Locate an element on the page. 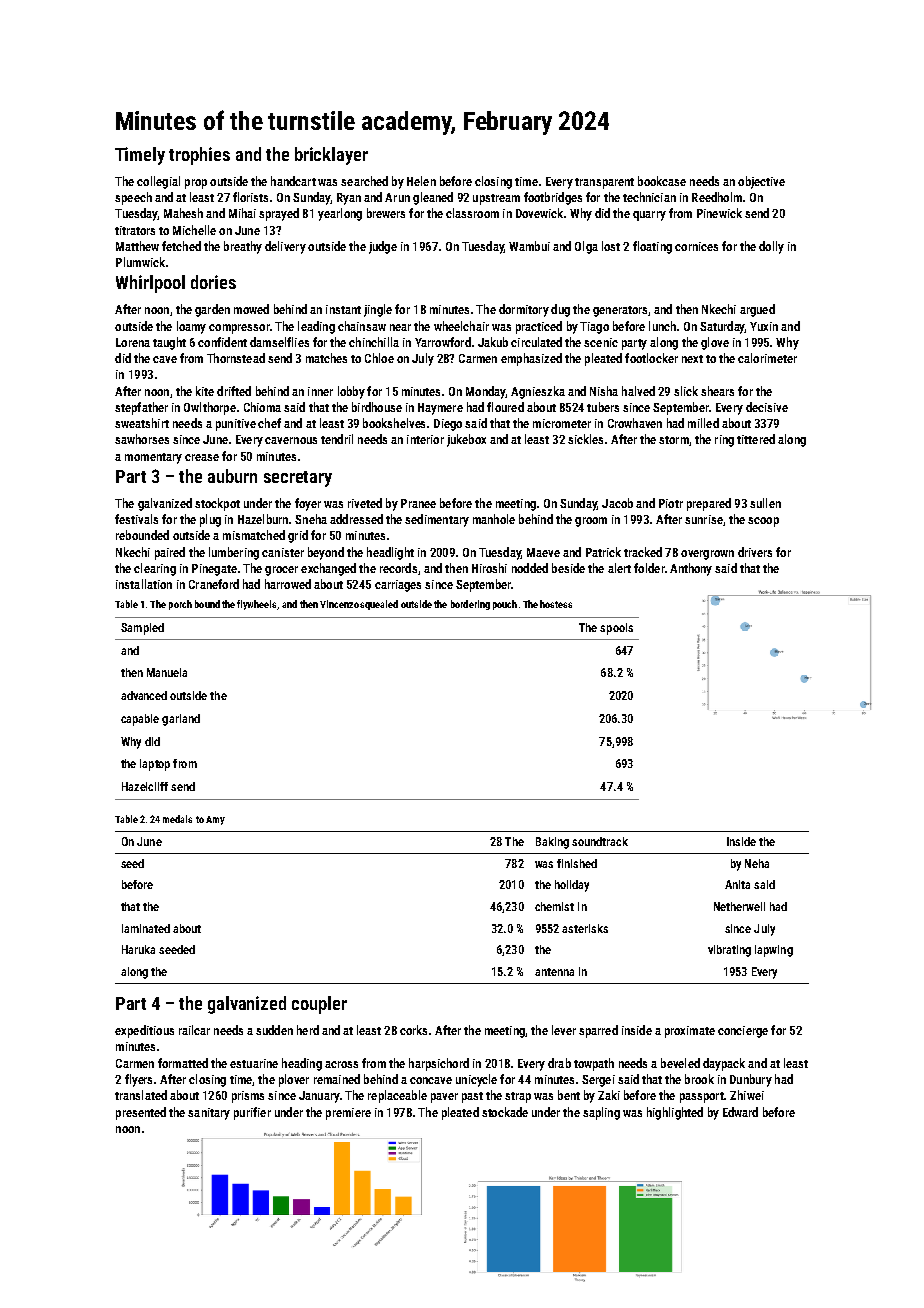 This image has height=1308, width=924. Pranee is located at coordinates (418, 503).
